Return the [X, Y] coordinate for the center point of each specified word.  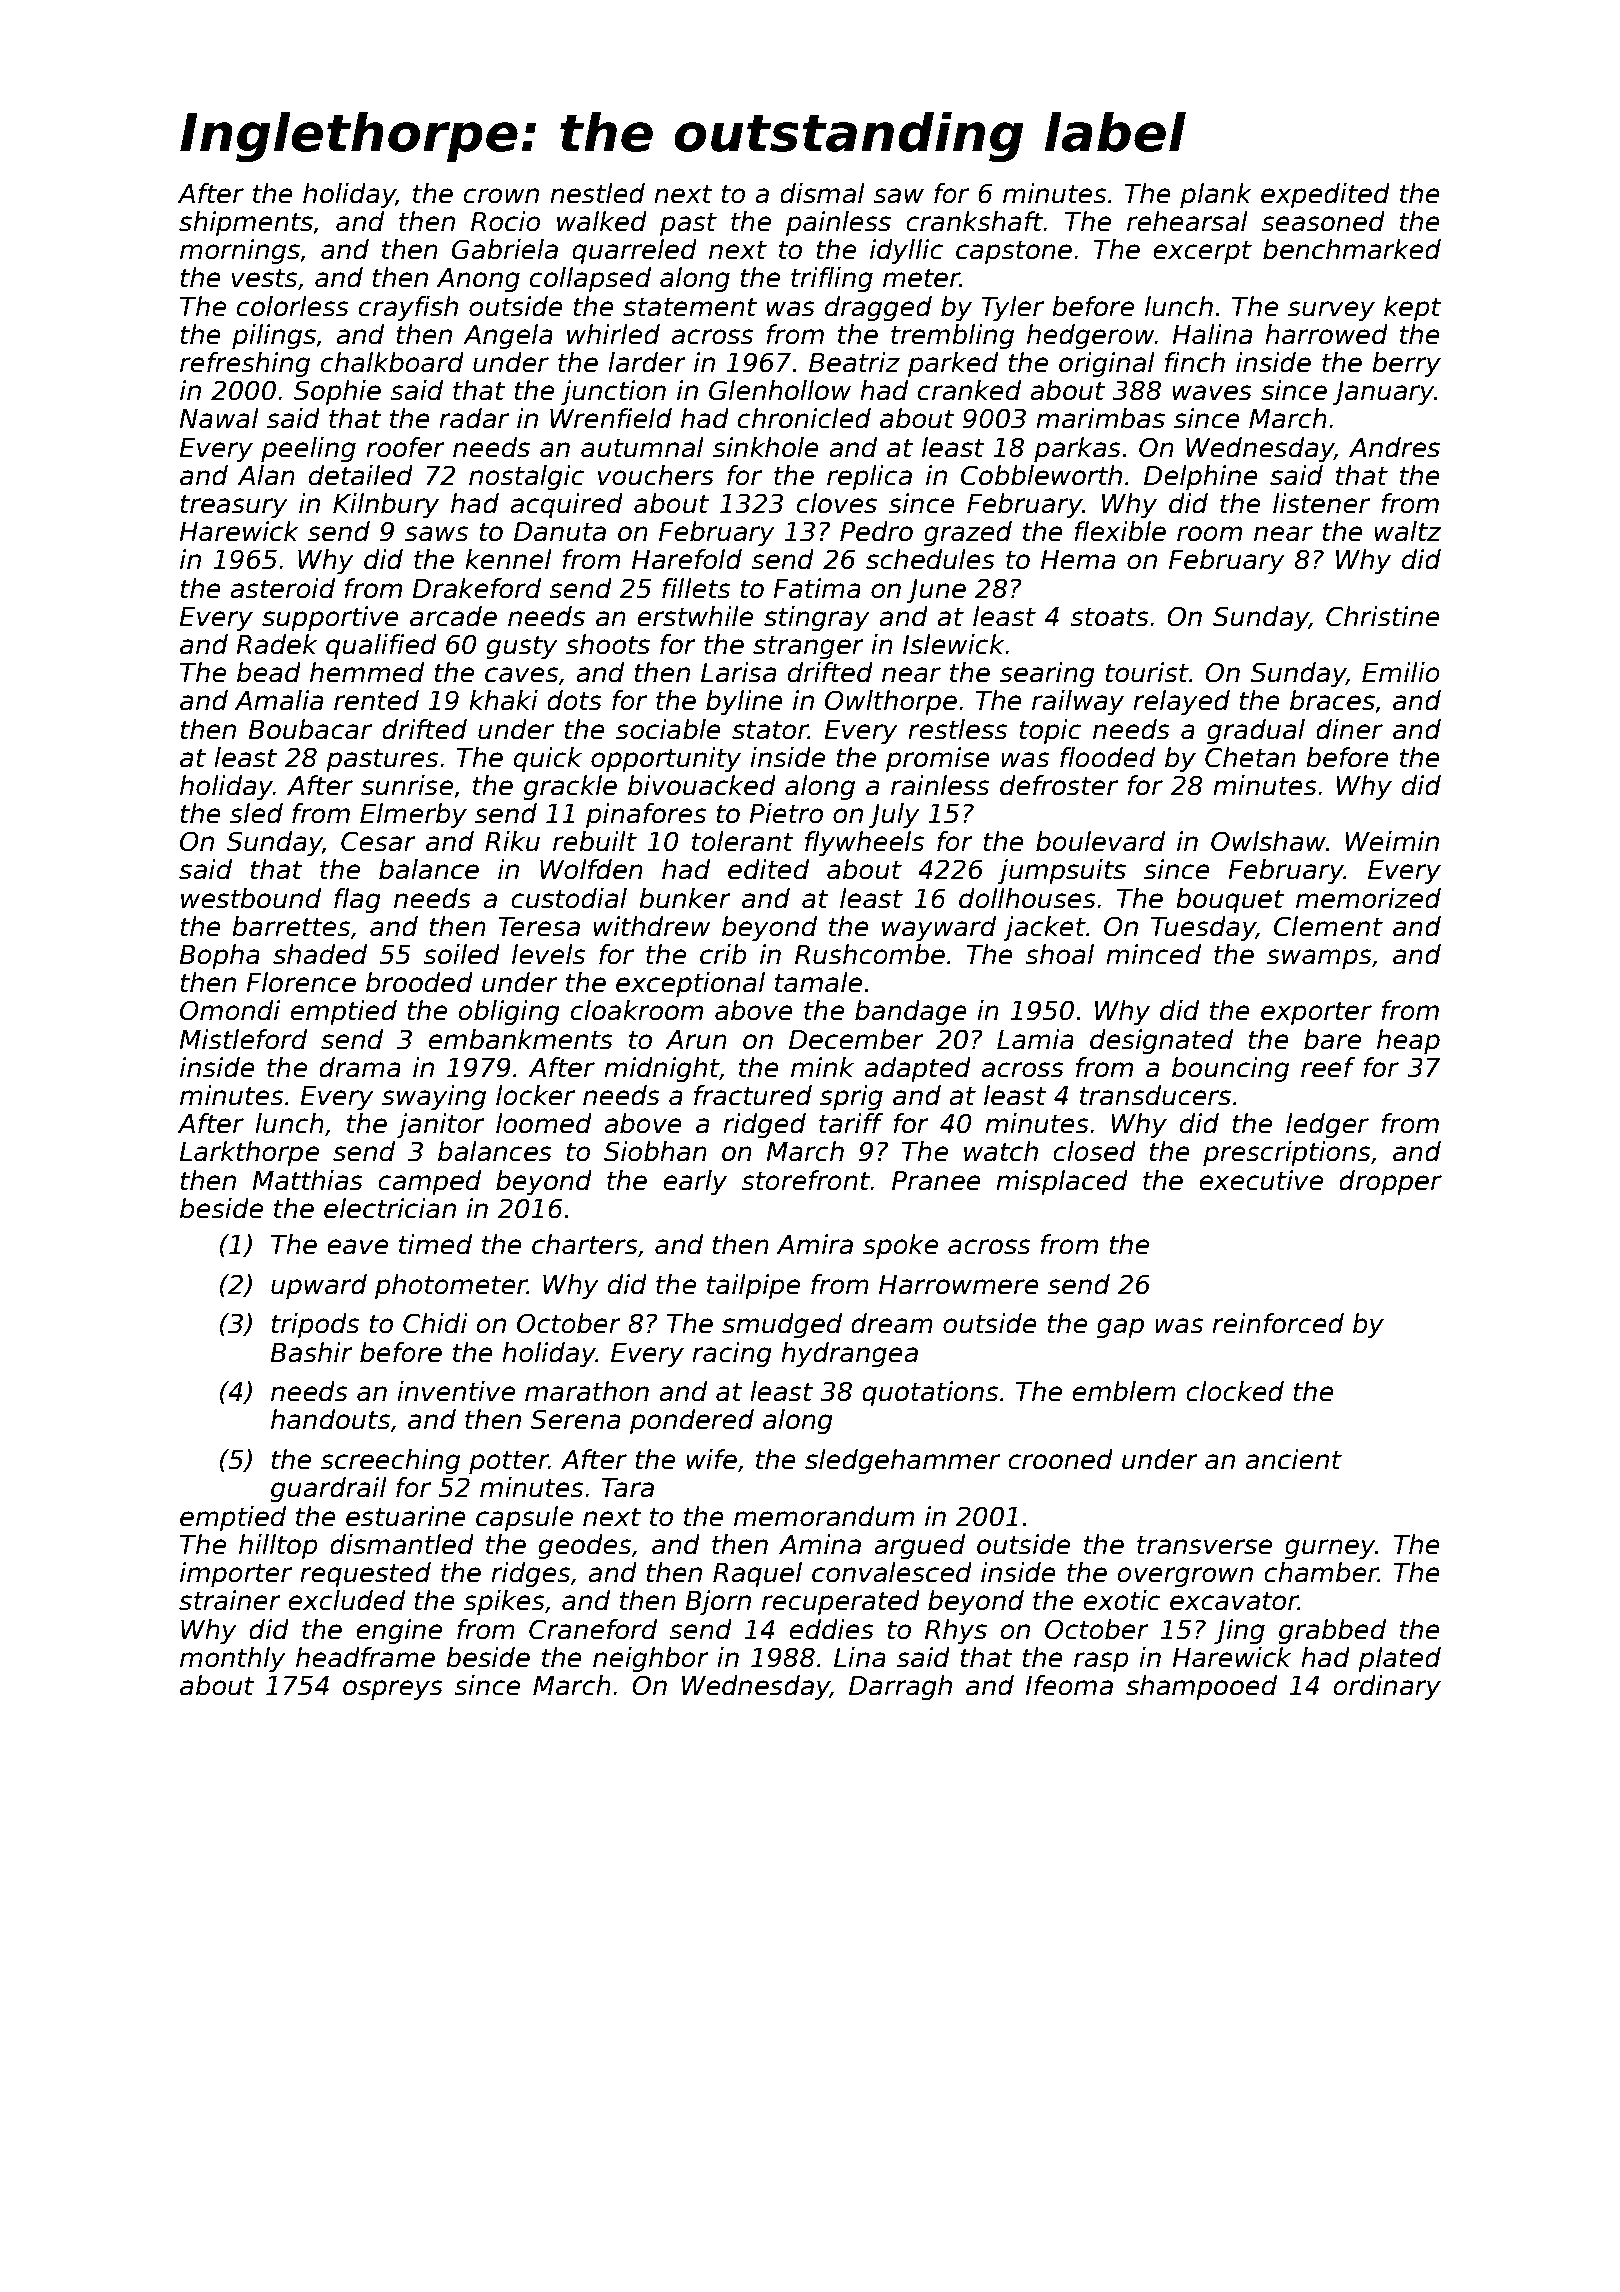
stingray [817, 619]
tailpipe [753, 1287]
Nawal [219, 418]
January [1383, 393]
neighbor [651, 1660]
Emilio [1401, 672]
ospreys [393, 1690]
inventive [456, 1391]
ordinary [1387, 1688]
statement [690, 307]
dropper [1390, 1183]
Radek [276, 644]
